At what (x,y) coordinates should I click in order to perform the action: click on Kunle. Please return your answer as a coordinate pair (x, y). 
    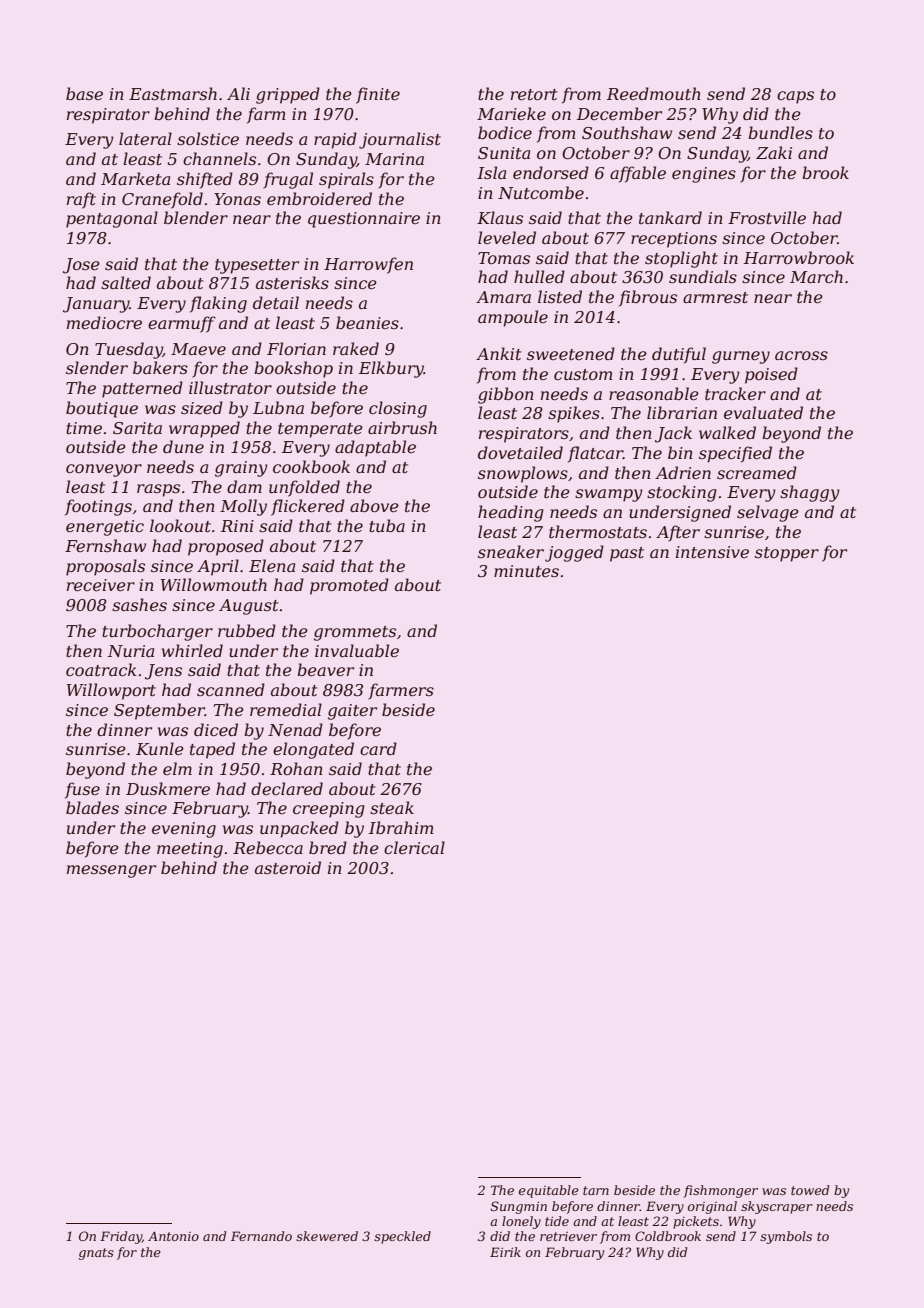
    Looking at the image, I should click on (160, 748).
